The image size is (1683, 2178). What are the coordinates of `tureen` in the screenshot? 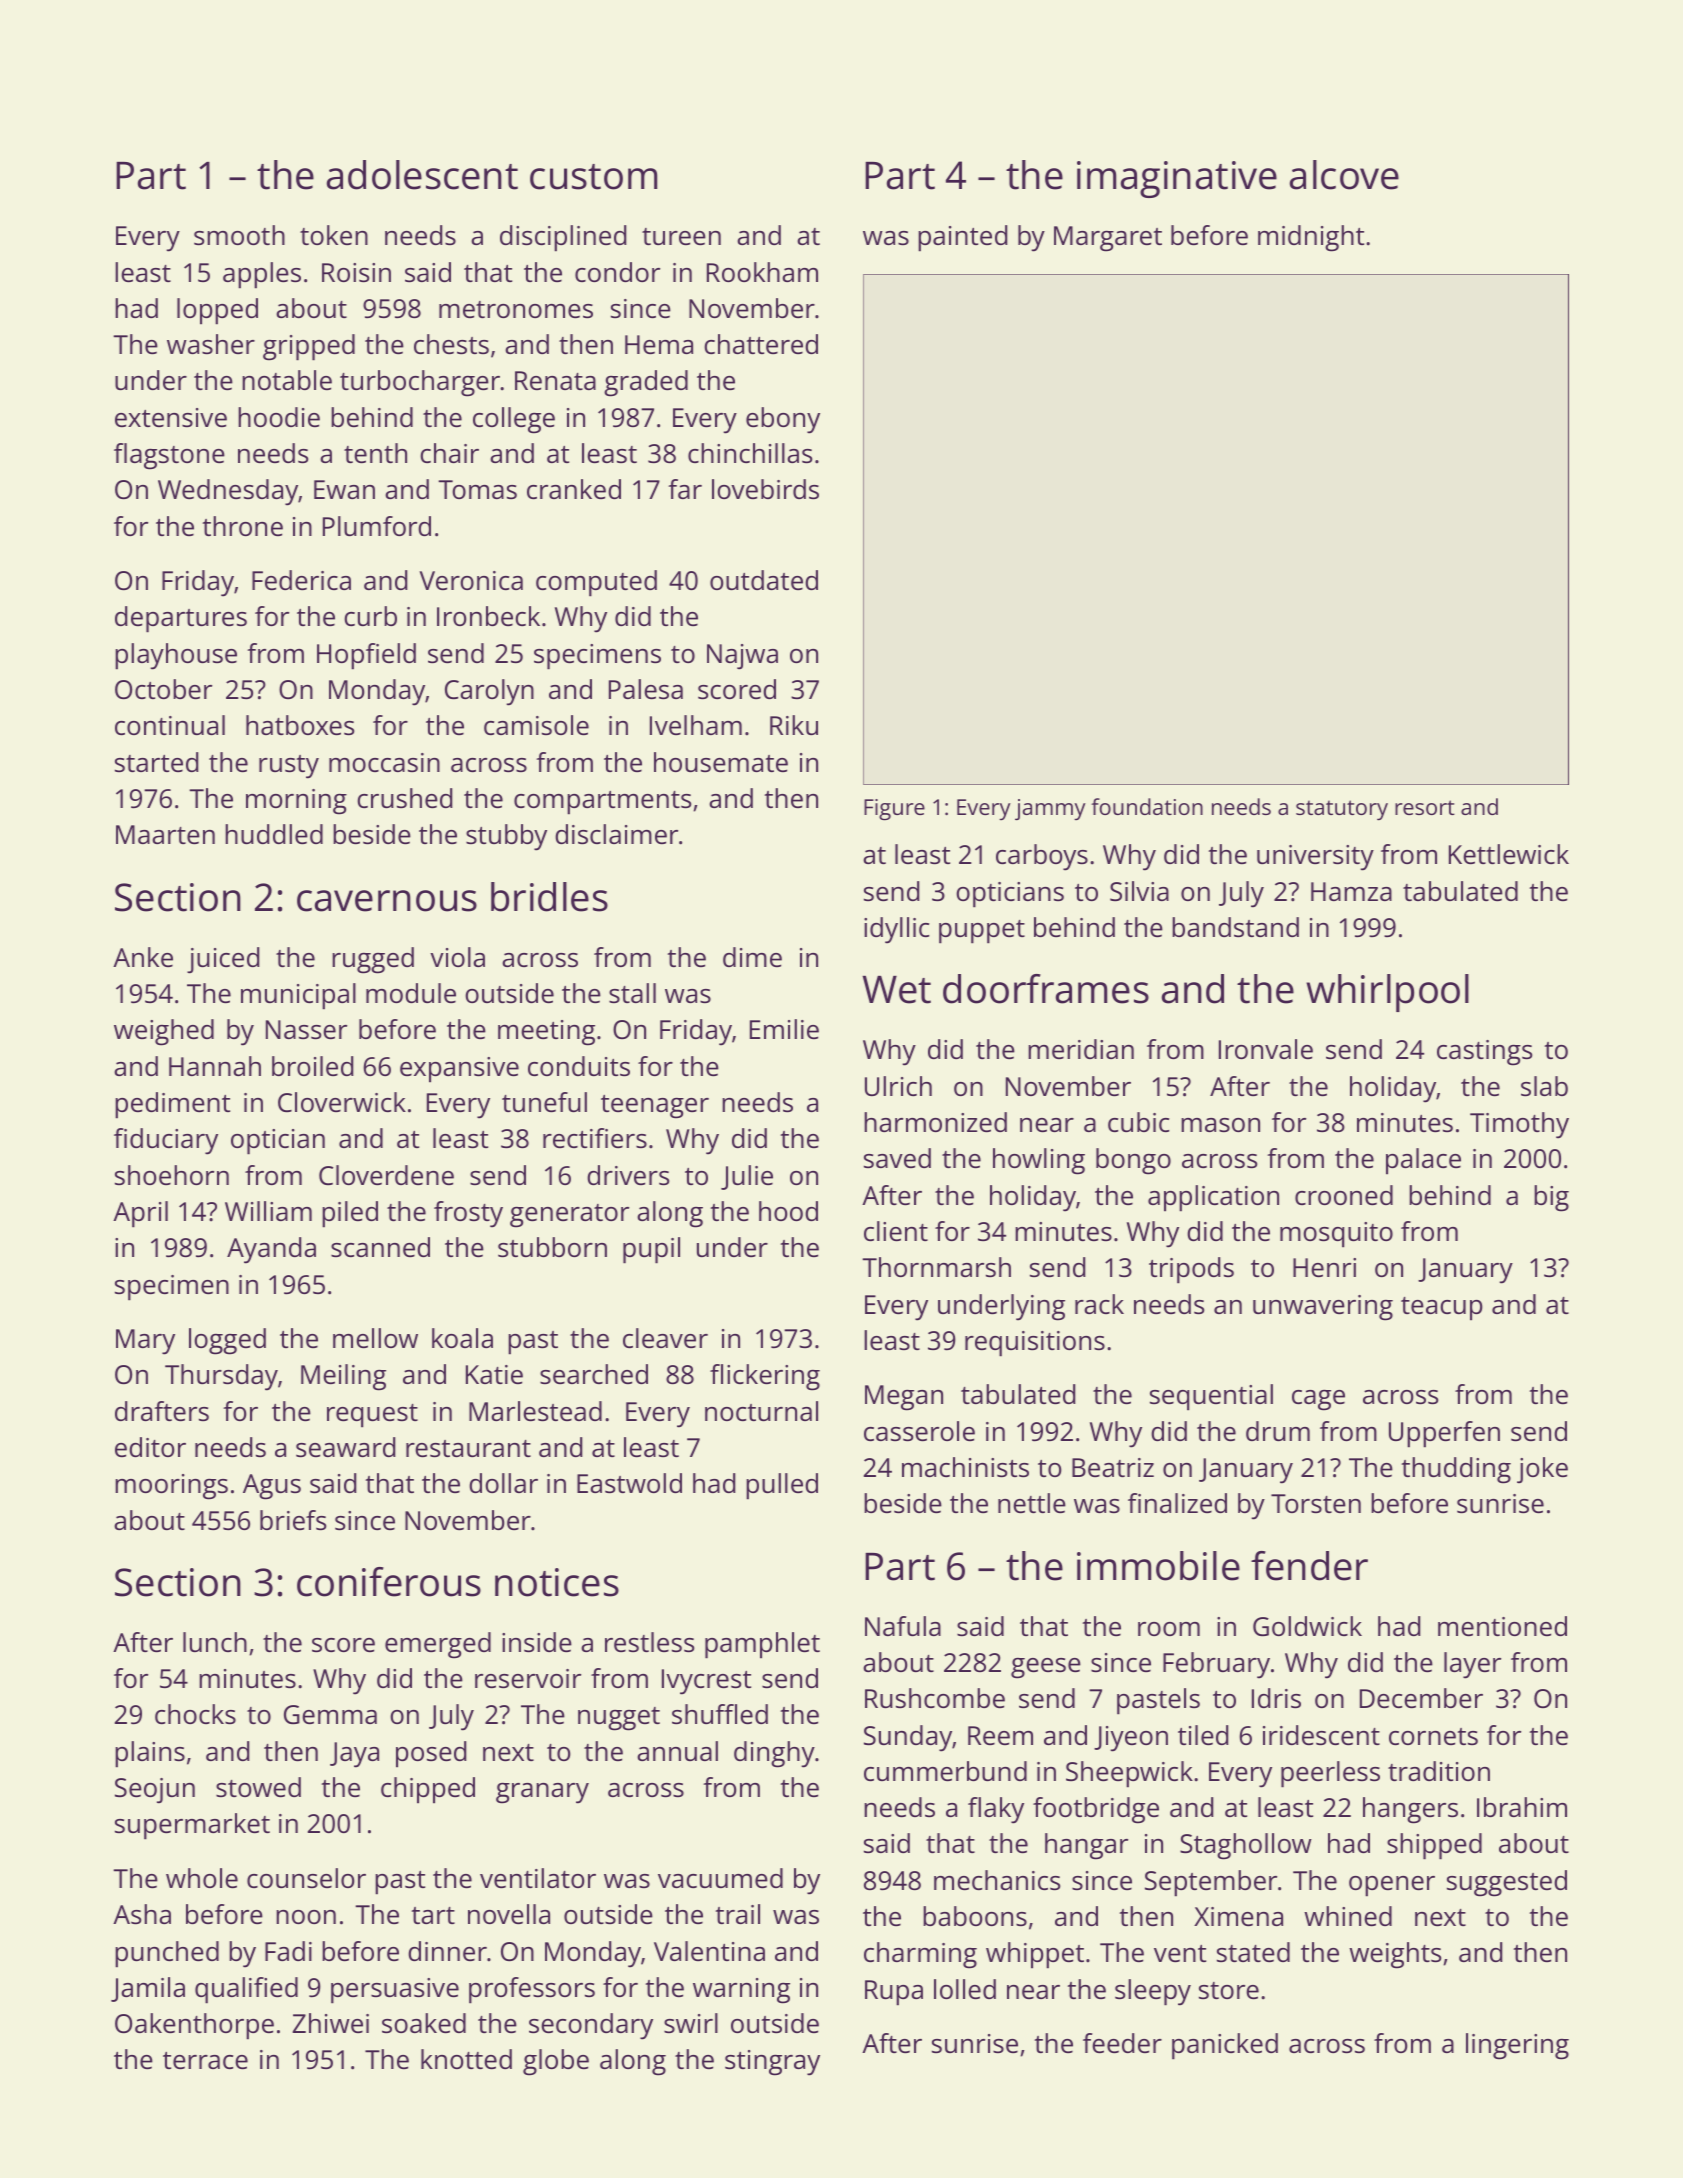 It's located at (681, 236).
